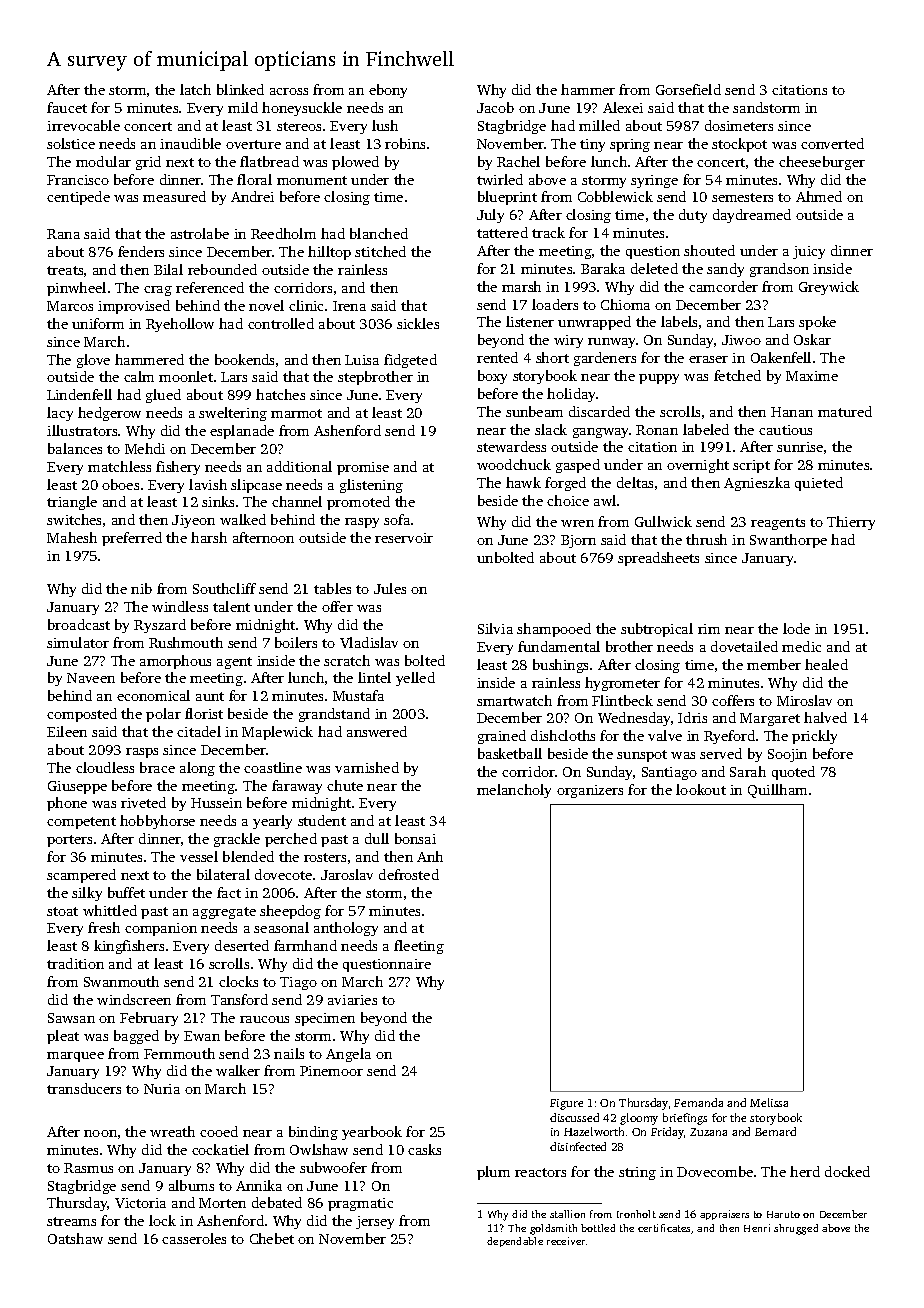  Describe the element at coordinates (194, 1238) in the screenshot. I see `casseroles` at that location.
